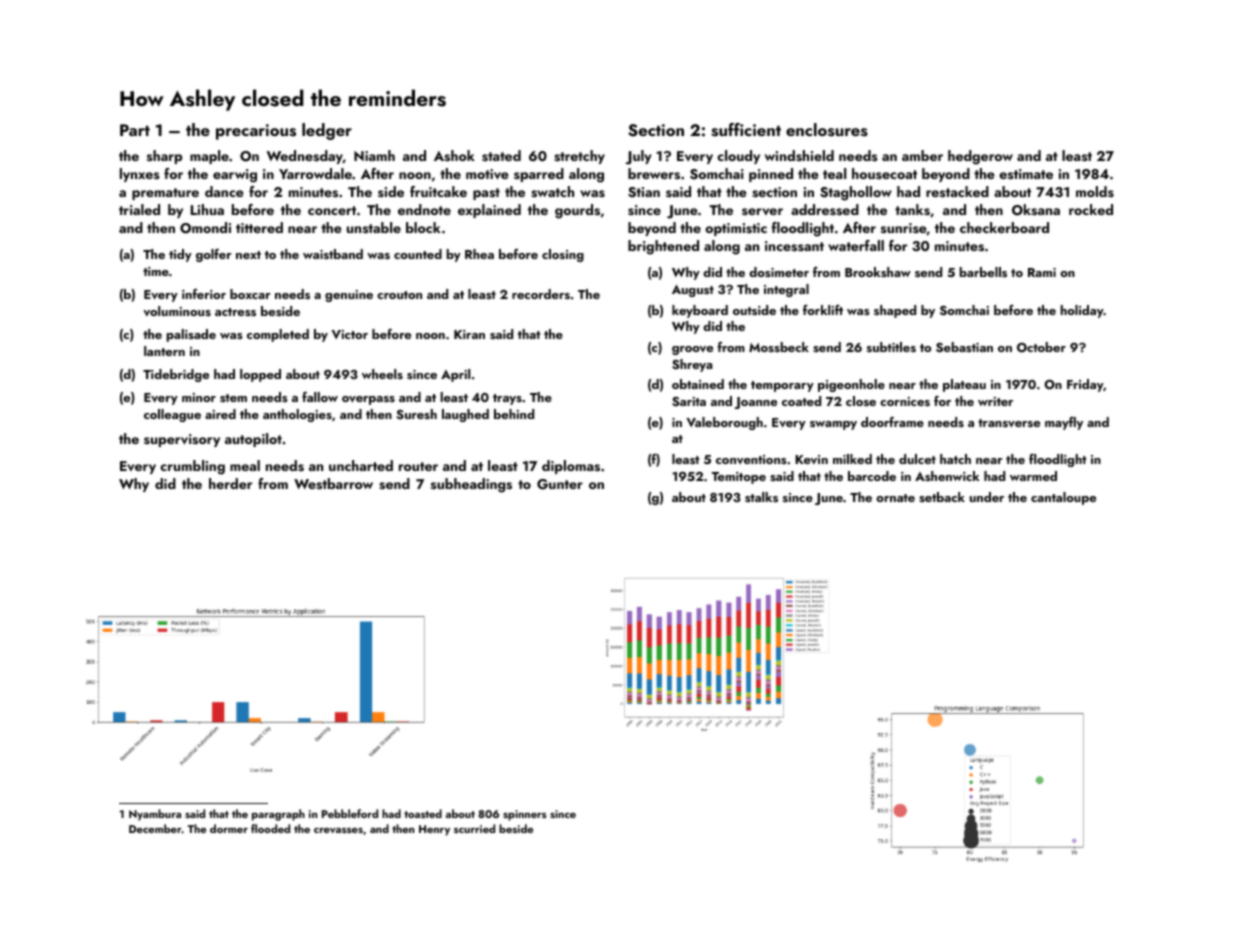 This screenshot has height=952, width=1233. I want to click on Part, so click(135, 130).
